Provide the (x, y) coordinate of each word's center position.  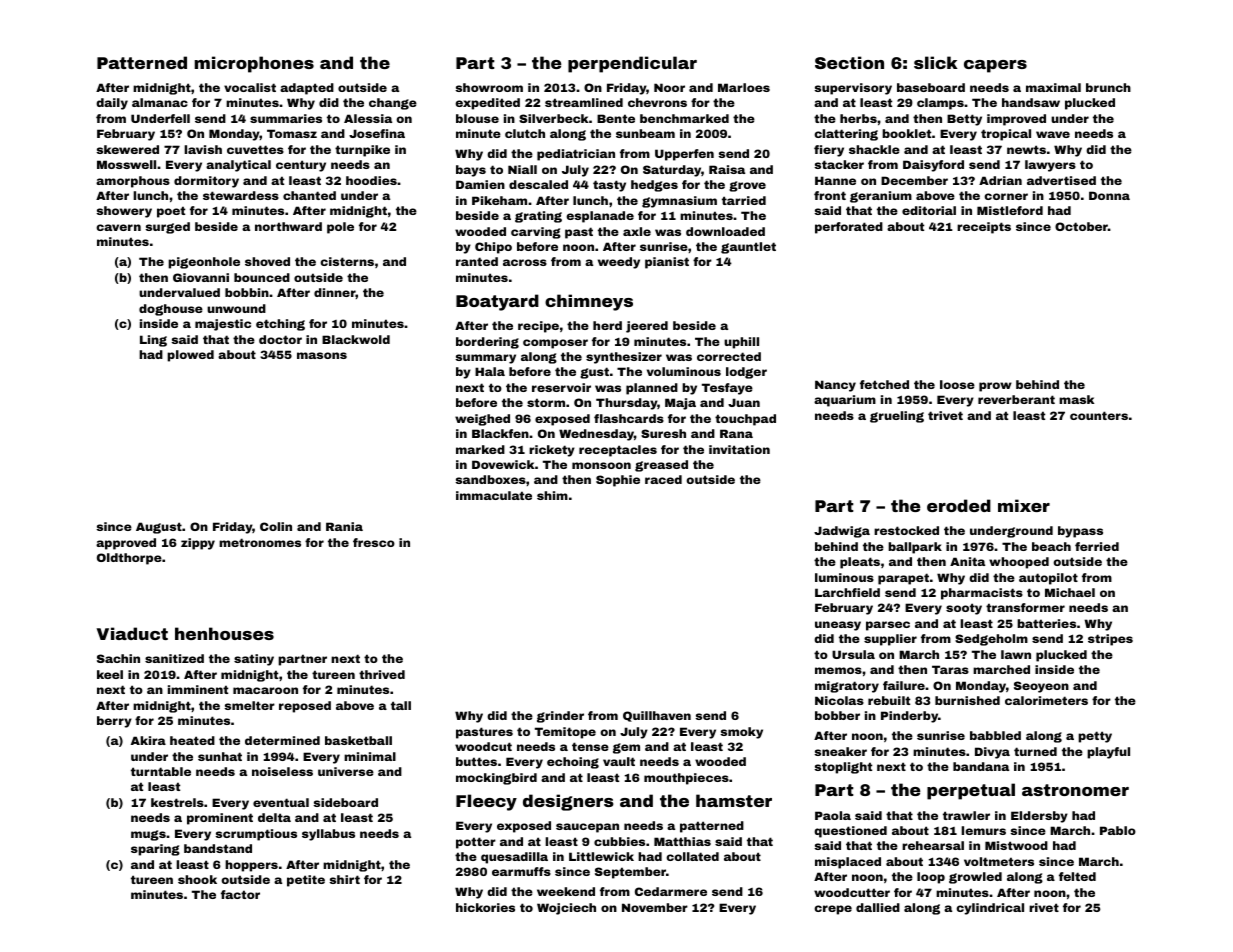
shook (197, 879)
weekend (566, 891)
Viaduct (132, 633)
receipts (984, 228)
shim (552, 495)
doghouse (171, 310)
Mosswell (126, 164)
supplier (890, 640)
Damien (480, 184)
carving (536, 233)
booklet (906, 133)
